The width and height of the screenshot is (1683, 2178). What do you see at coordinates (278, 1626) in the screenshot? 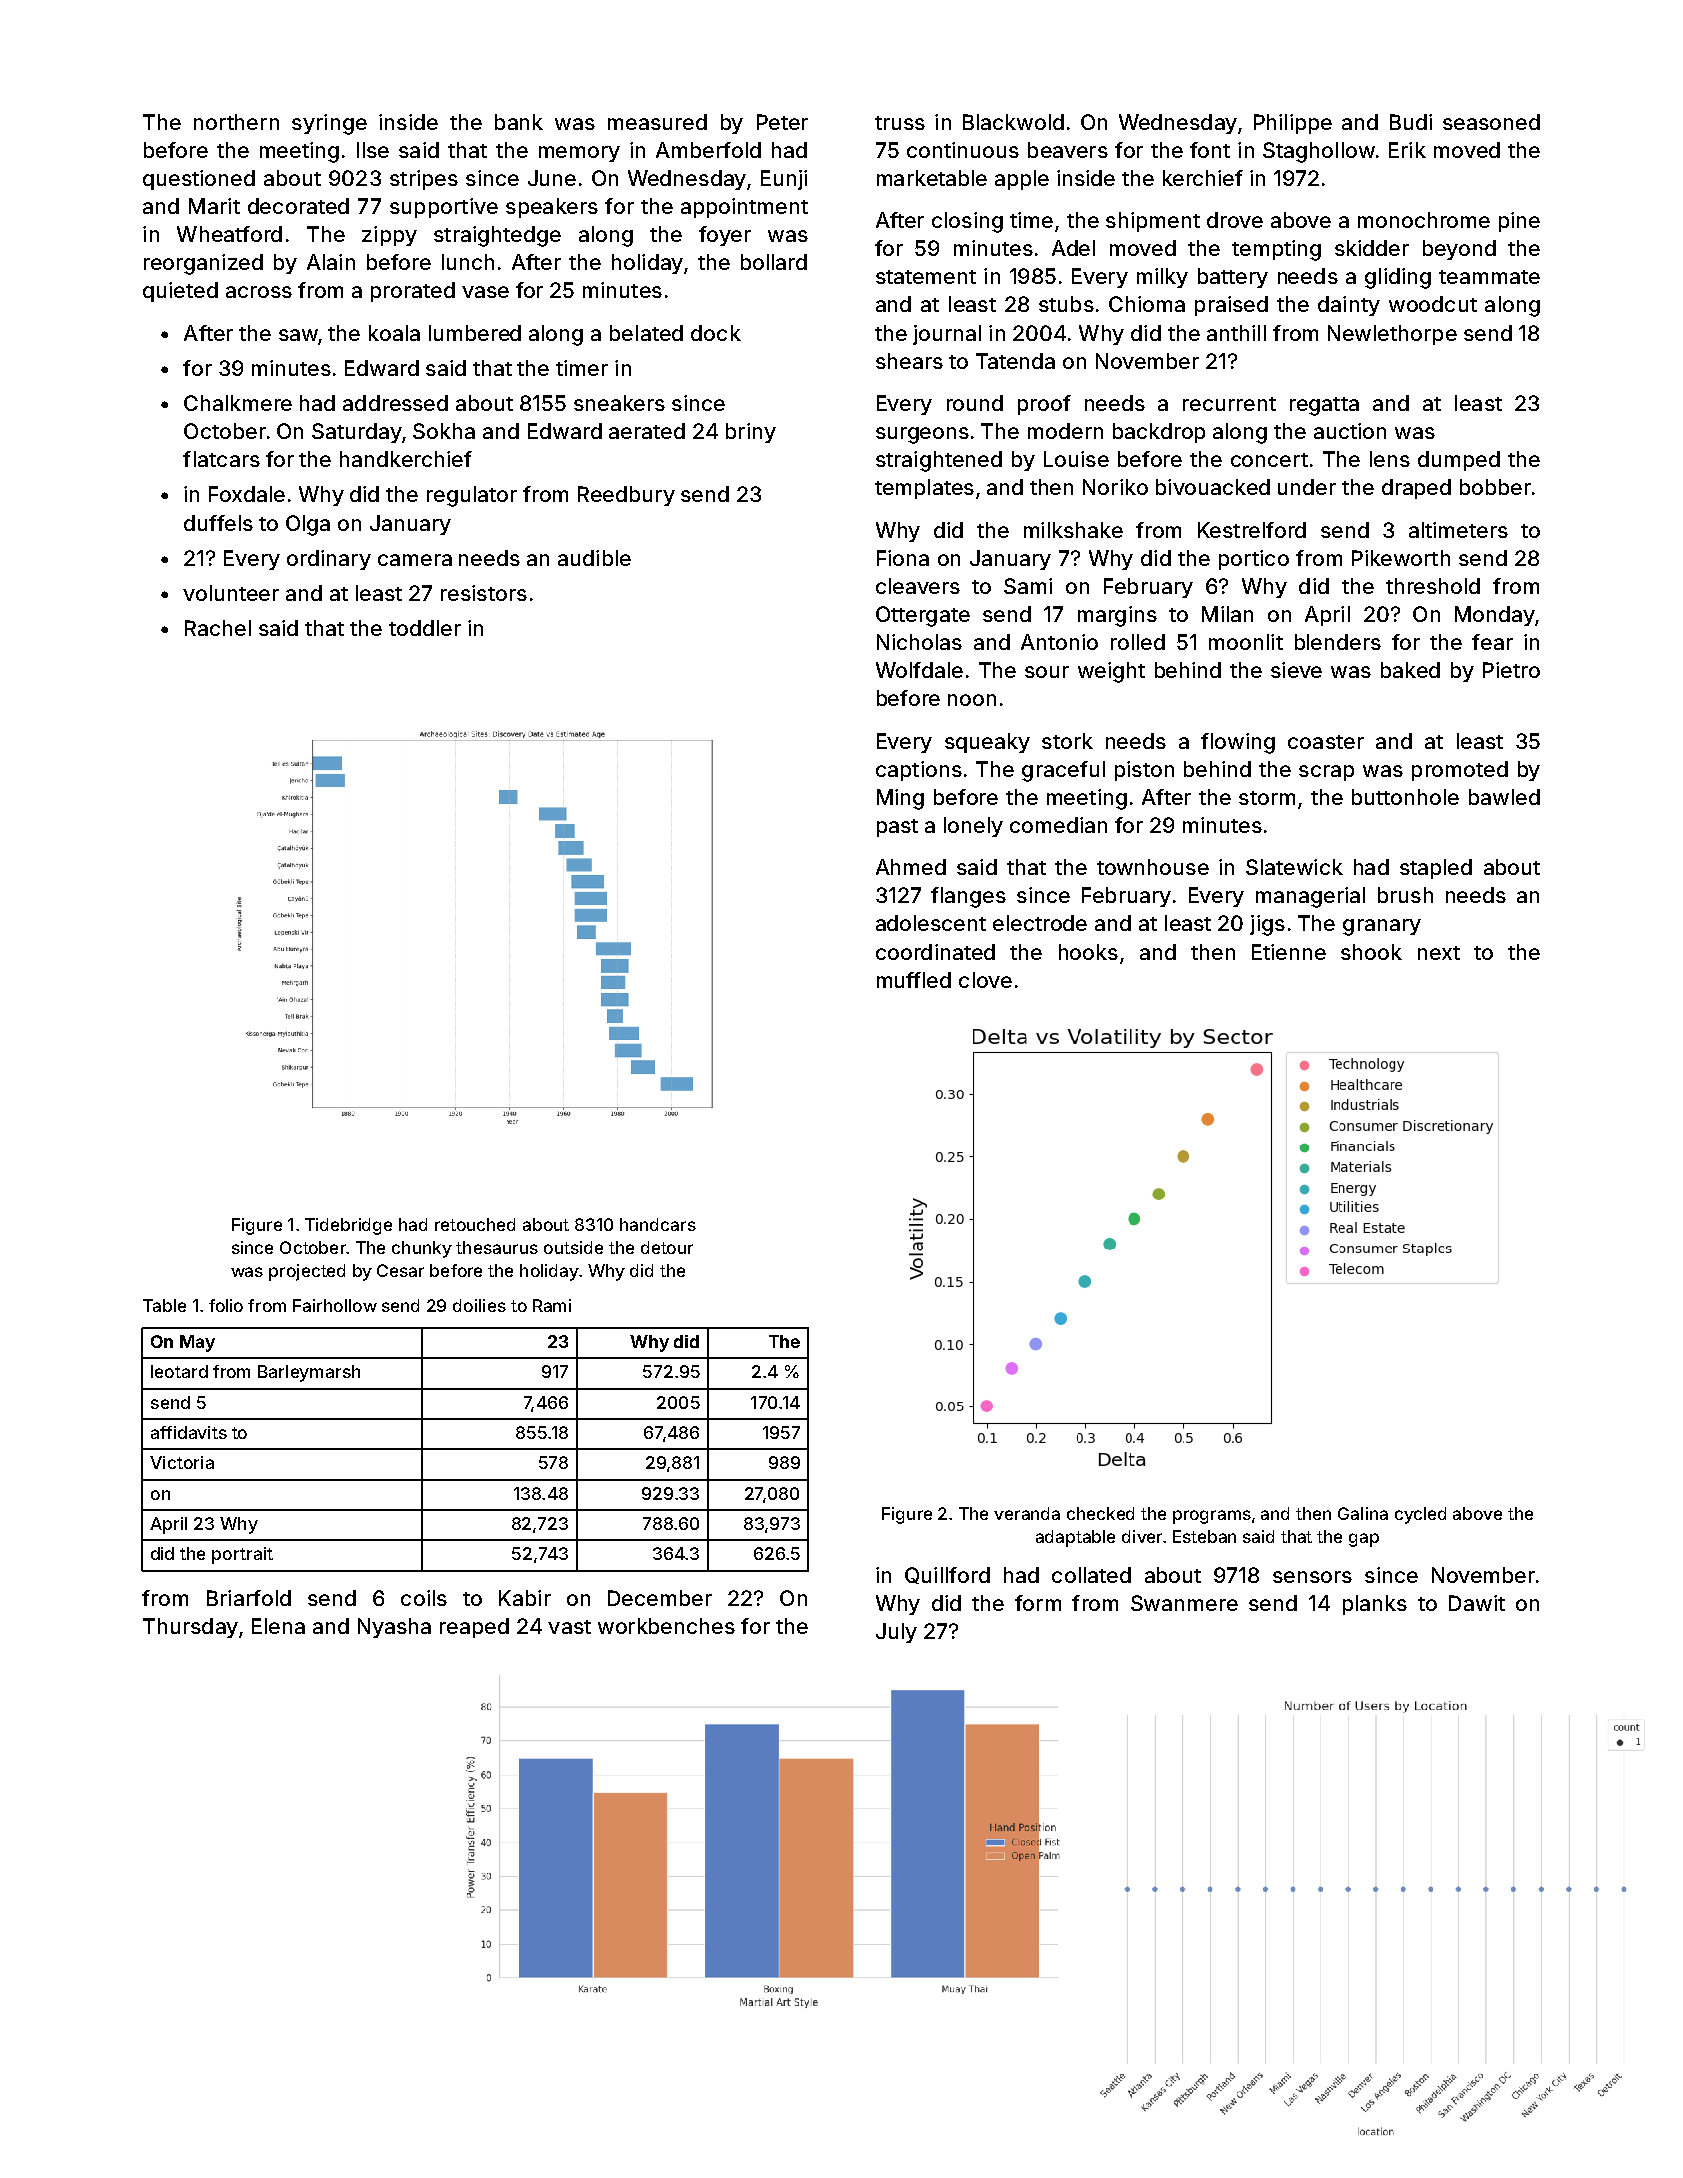
I see `Elena` at bounding box center [278, 1626].
